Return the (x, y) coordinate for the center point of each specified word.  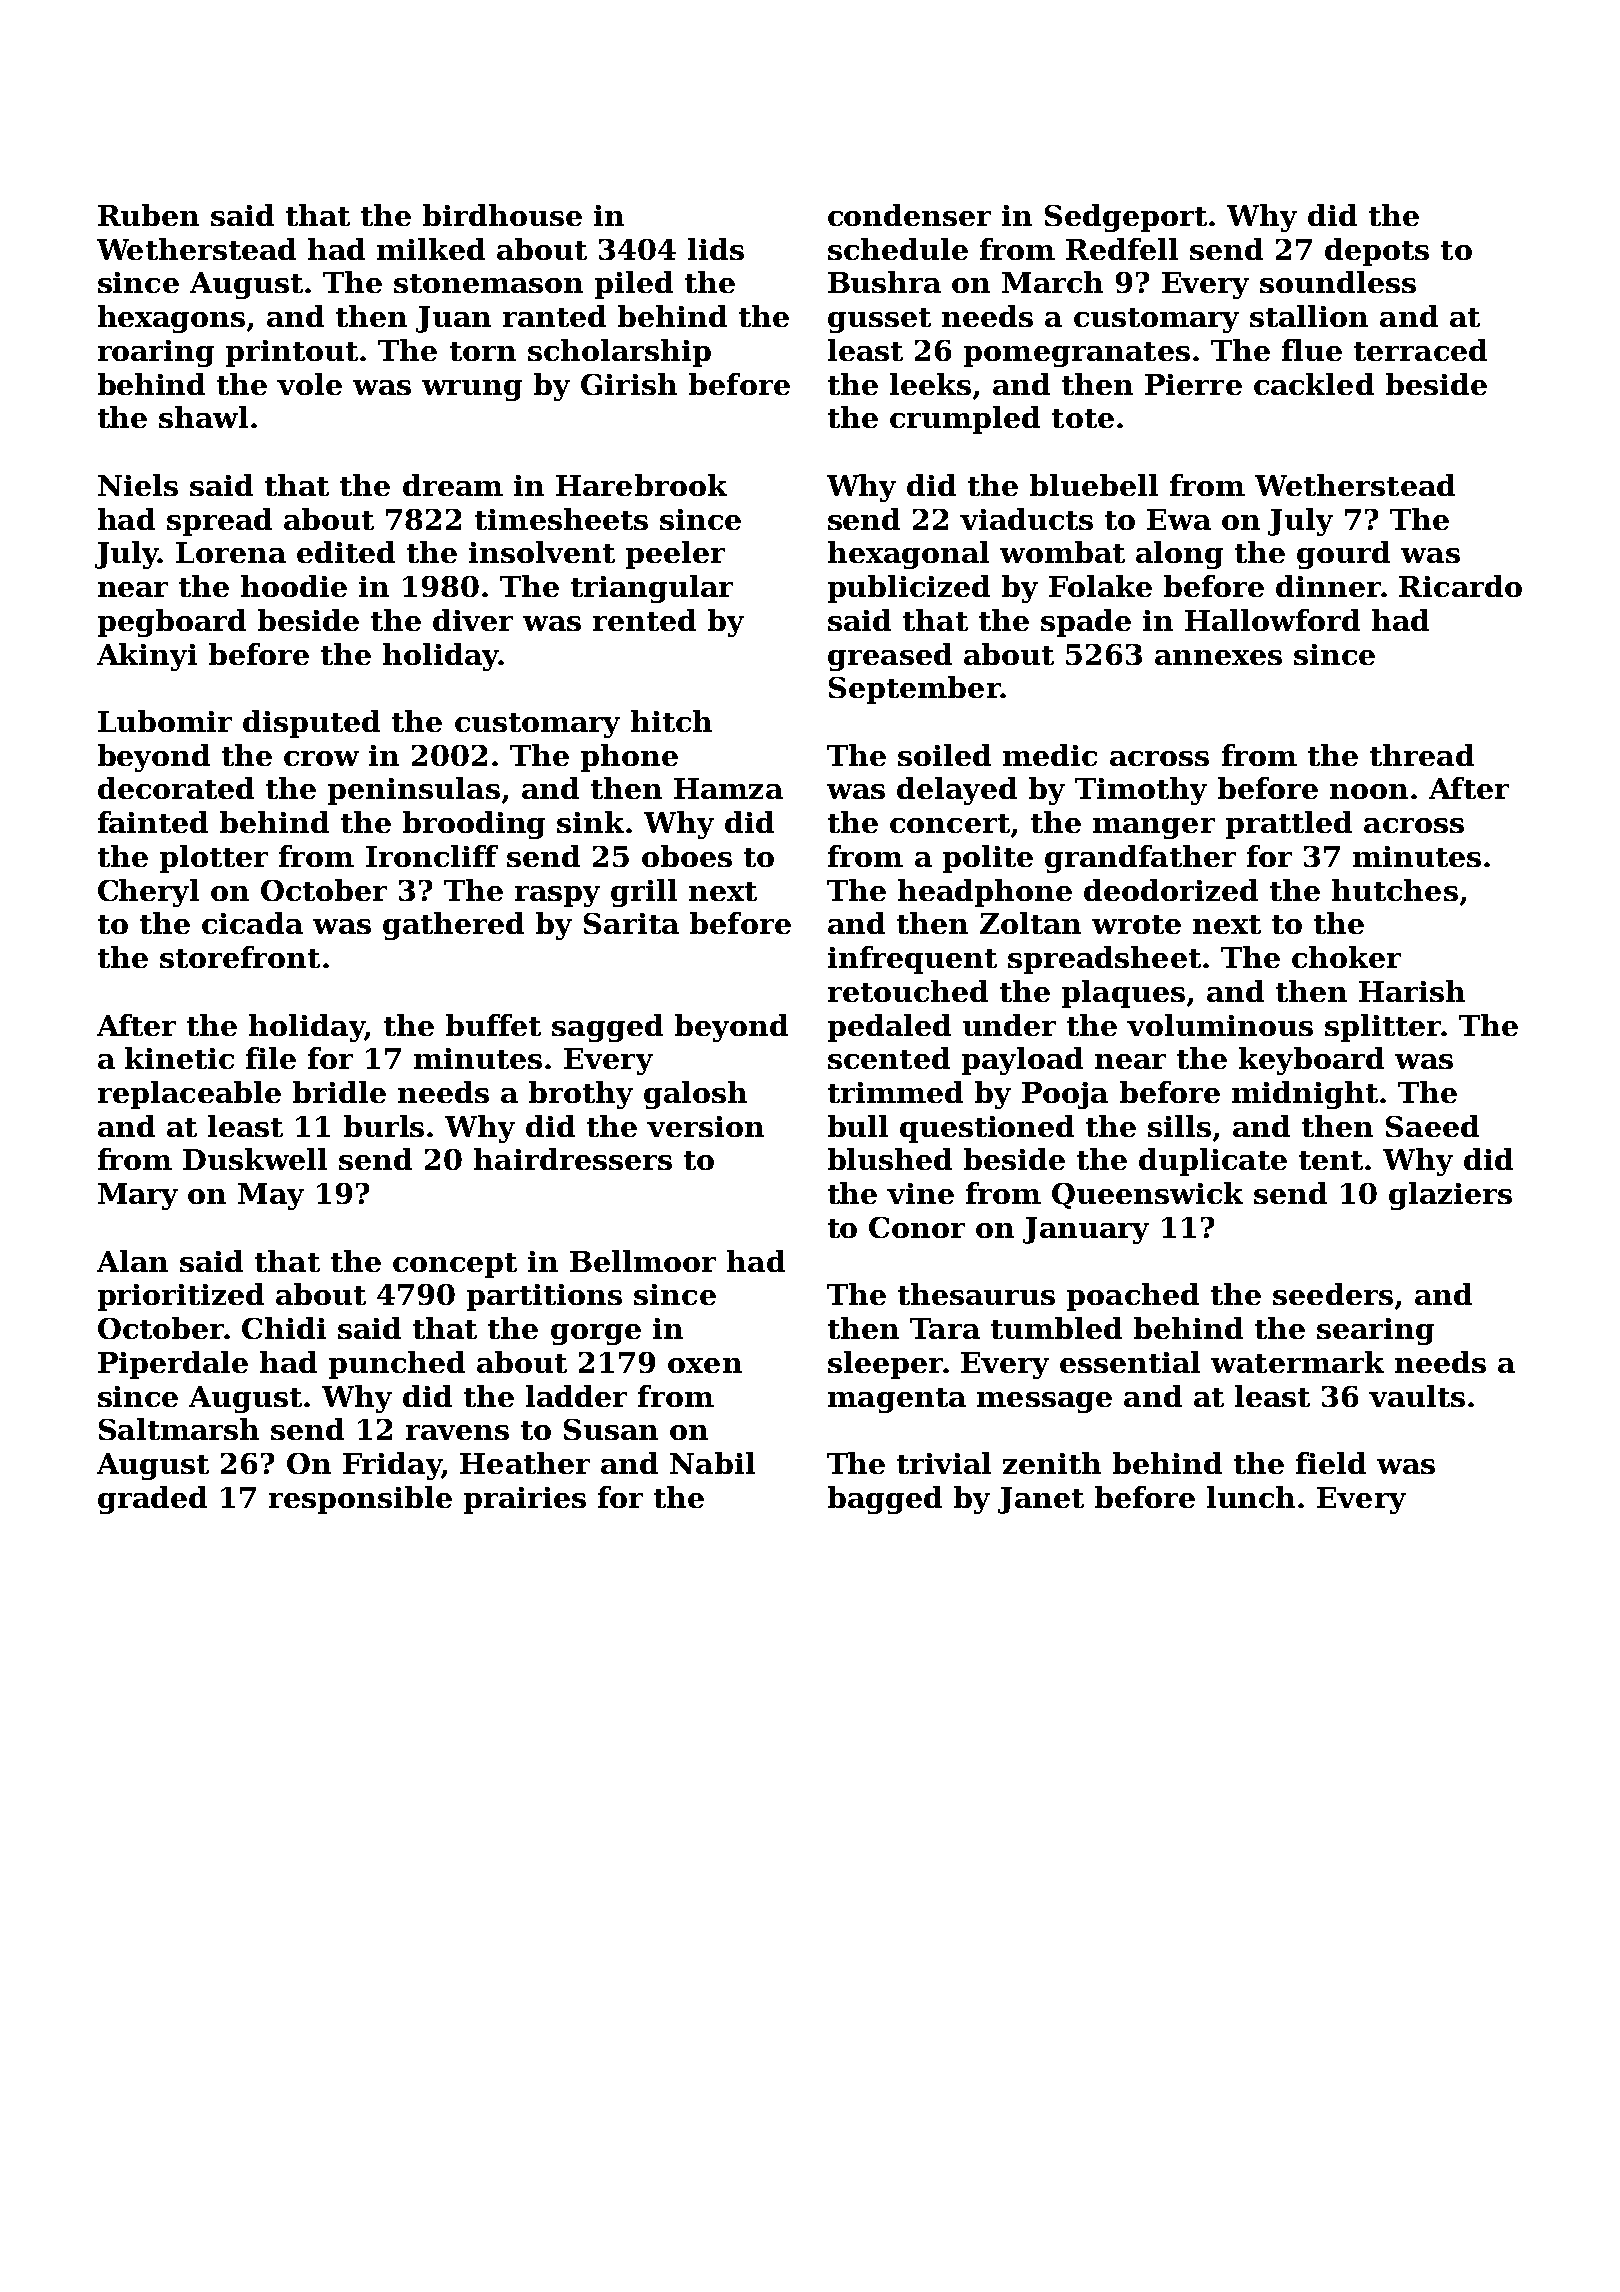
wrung (472, 390)
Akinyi (147, 657)
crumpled (965, 420)
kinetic (179, 1058)
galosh (695, 1095)
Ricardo (1460, 586)
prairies (525, 1500)
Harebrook (641, 485)
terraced (1420, 350)
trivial (944, 1463)
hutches (1395, 890)
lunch (1251, 1497)
